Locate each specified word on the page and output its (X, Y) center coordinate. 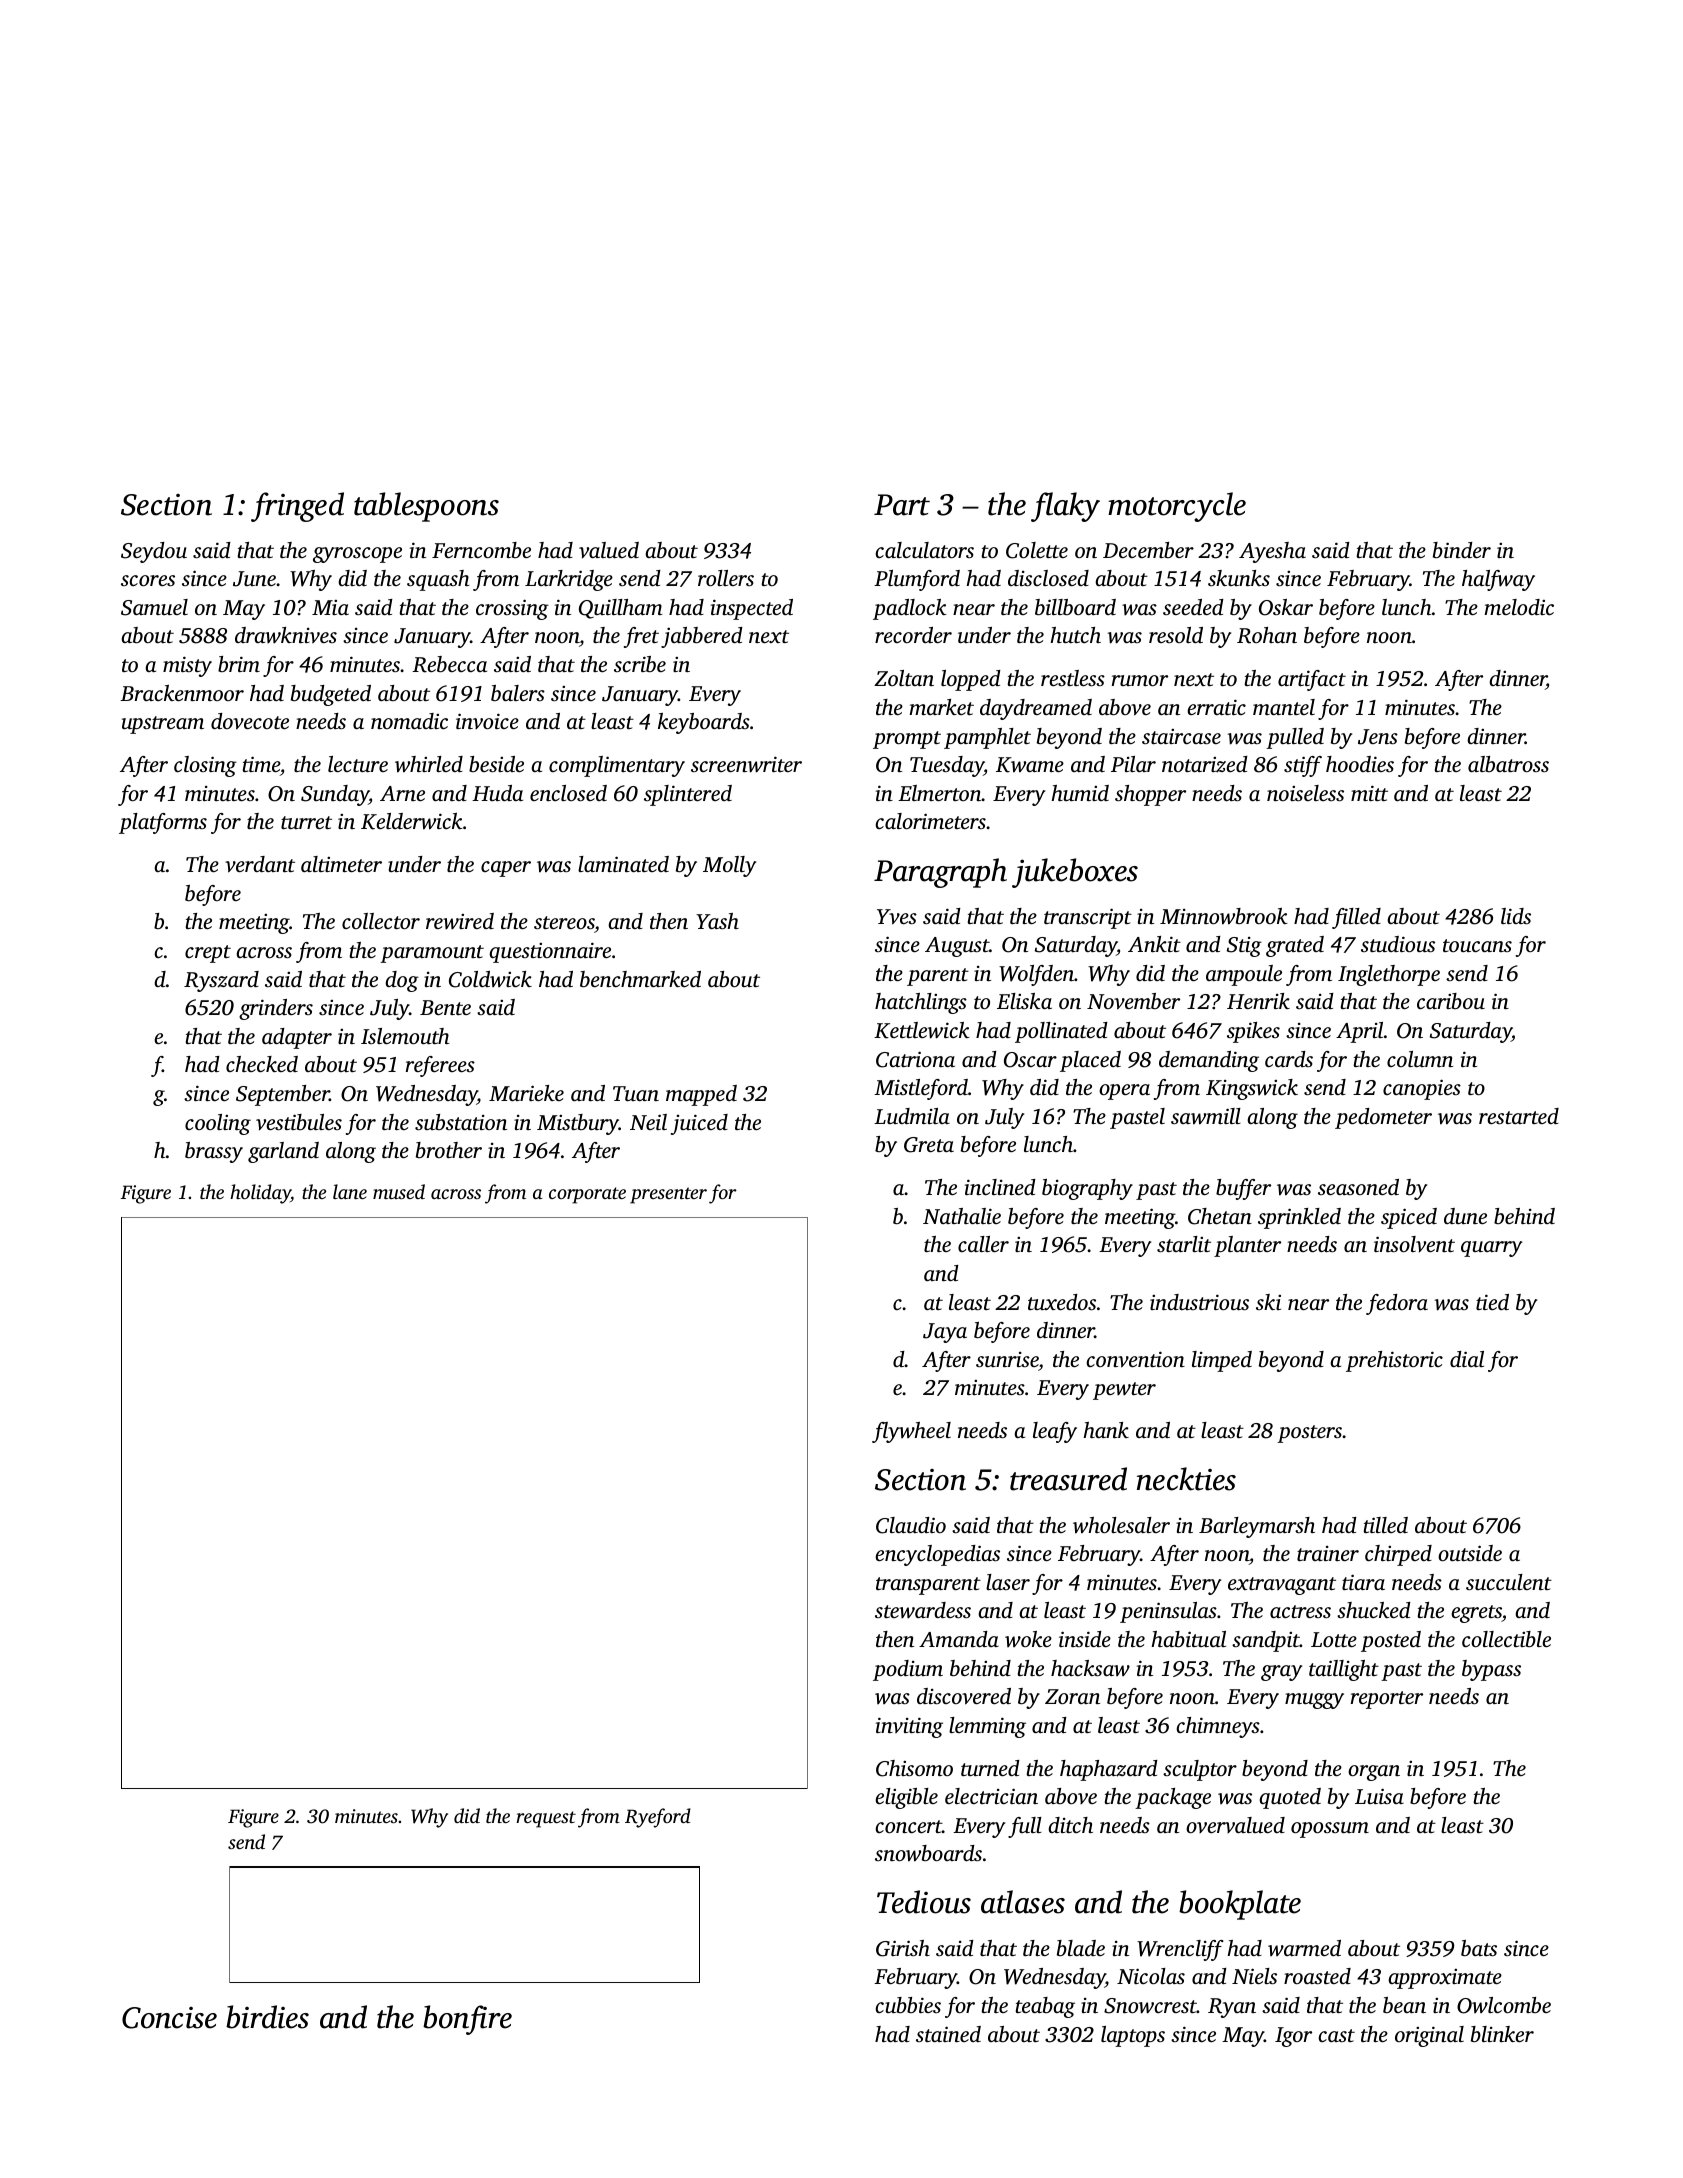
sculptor (1200, 1770)
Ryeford (658, 1818)
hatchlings (921, 1003)
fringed (297, 507)
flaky (1065, 507)
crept (208, 954)
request (546, 1819)
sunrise (1007, 1359)
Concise (169, 2018)
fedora (1397, 1304)
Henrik (1258, 1001)
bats (1479, 1948)
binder (1462, 550)
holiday (260, 1194)
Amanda (959, 1639)
